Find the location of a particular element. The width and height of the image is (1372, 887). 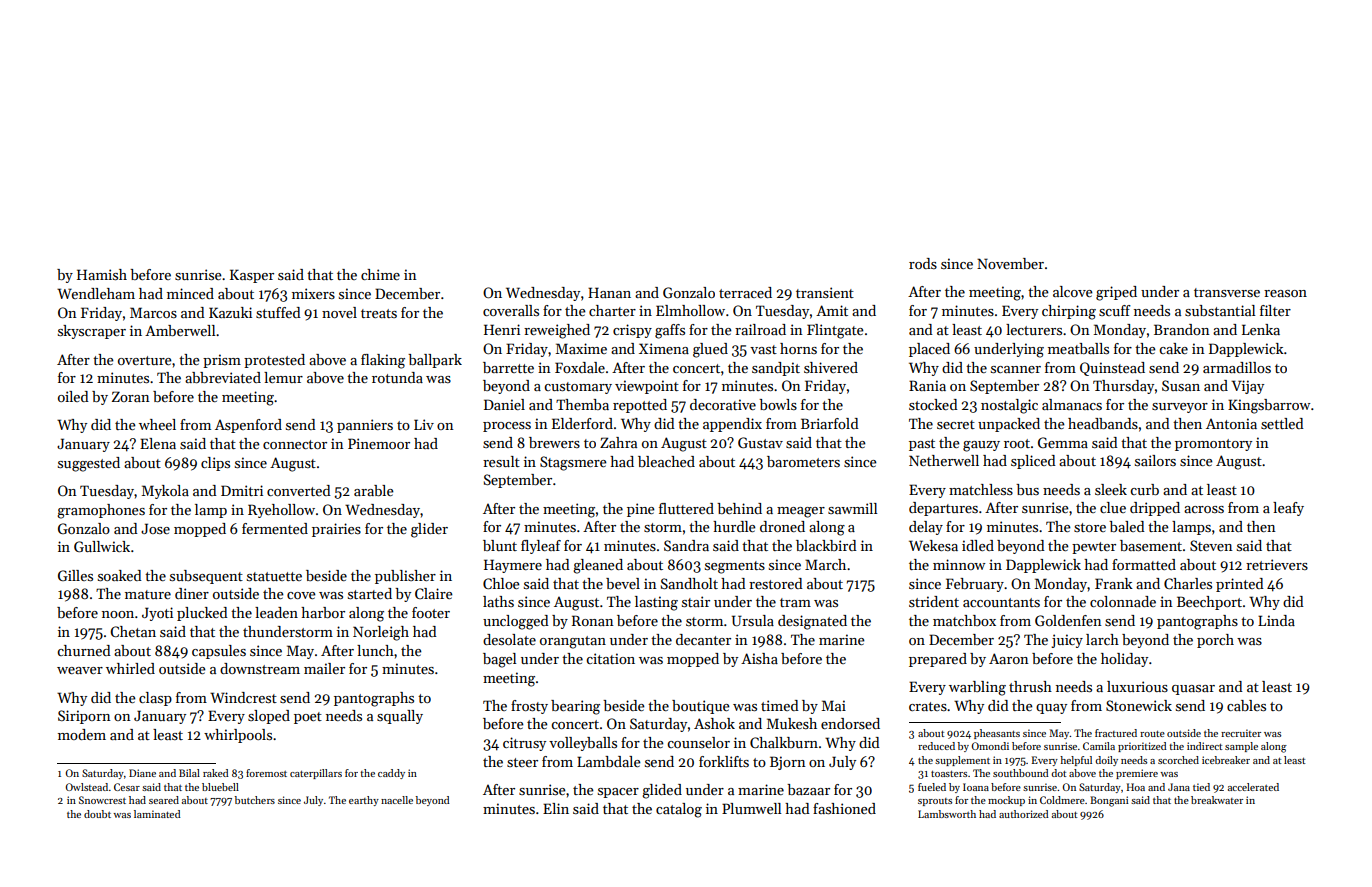

Kasper is located at coordinates (252, 276).
